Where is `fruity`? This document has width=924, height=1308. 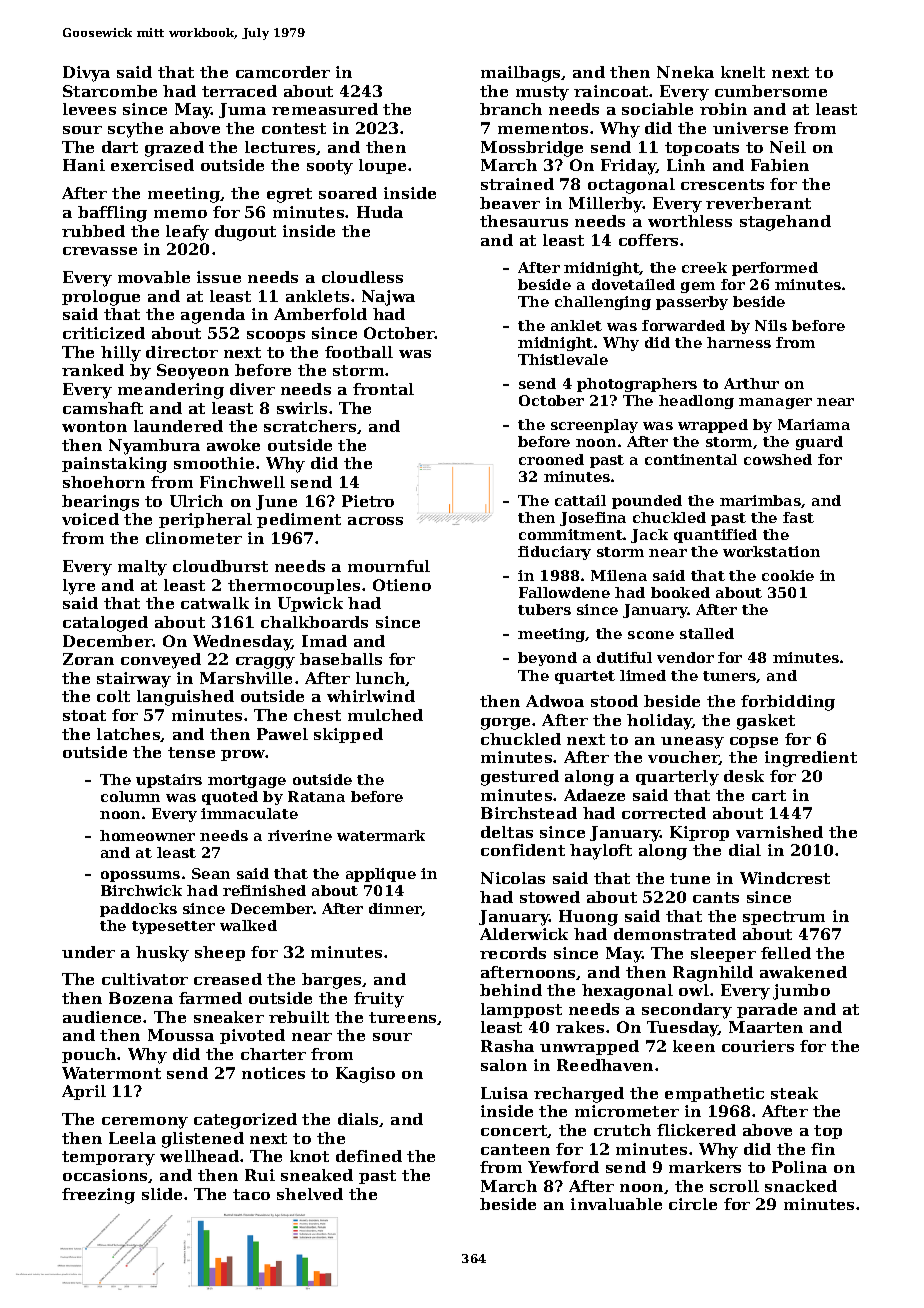
fruity is located at coordinates (379, 1000).
